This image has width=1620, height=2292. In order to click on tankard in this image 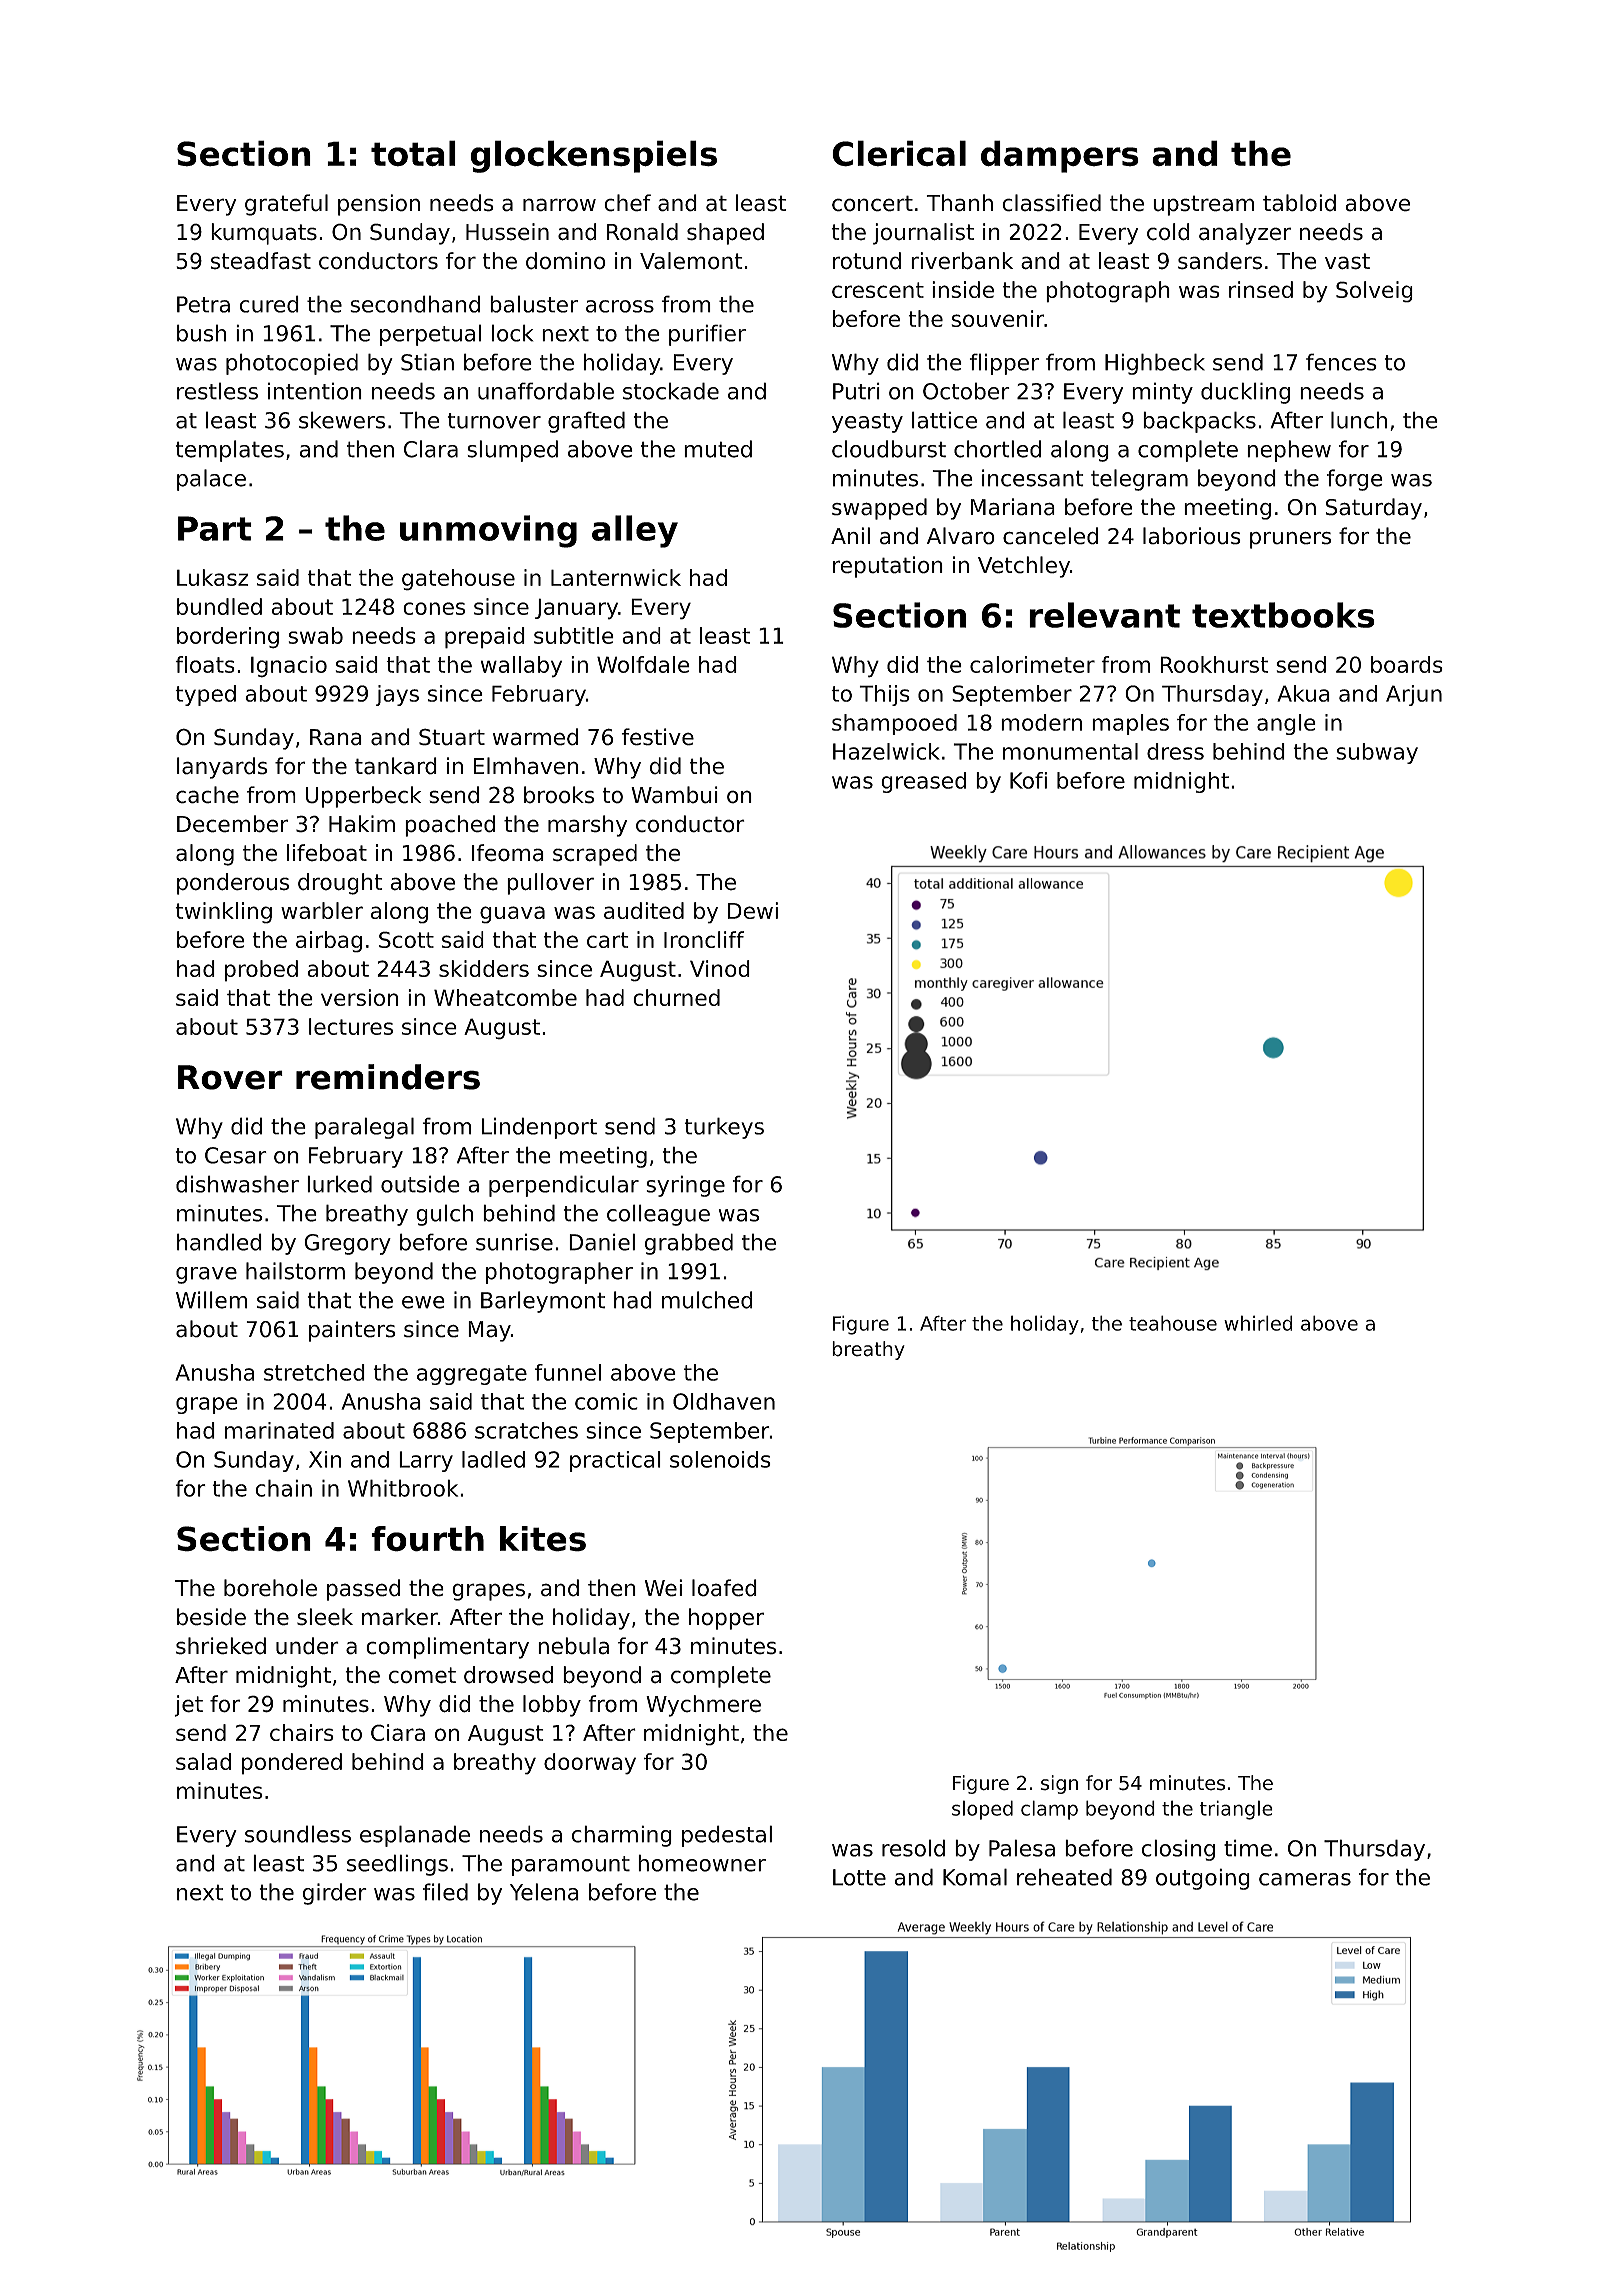, I will do `click(396, 766)`.
